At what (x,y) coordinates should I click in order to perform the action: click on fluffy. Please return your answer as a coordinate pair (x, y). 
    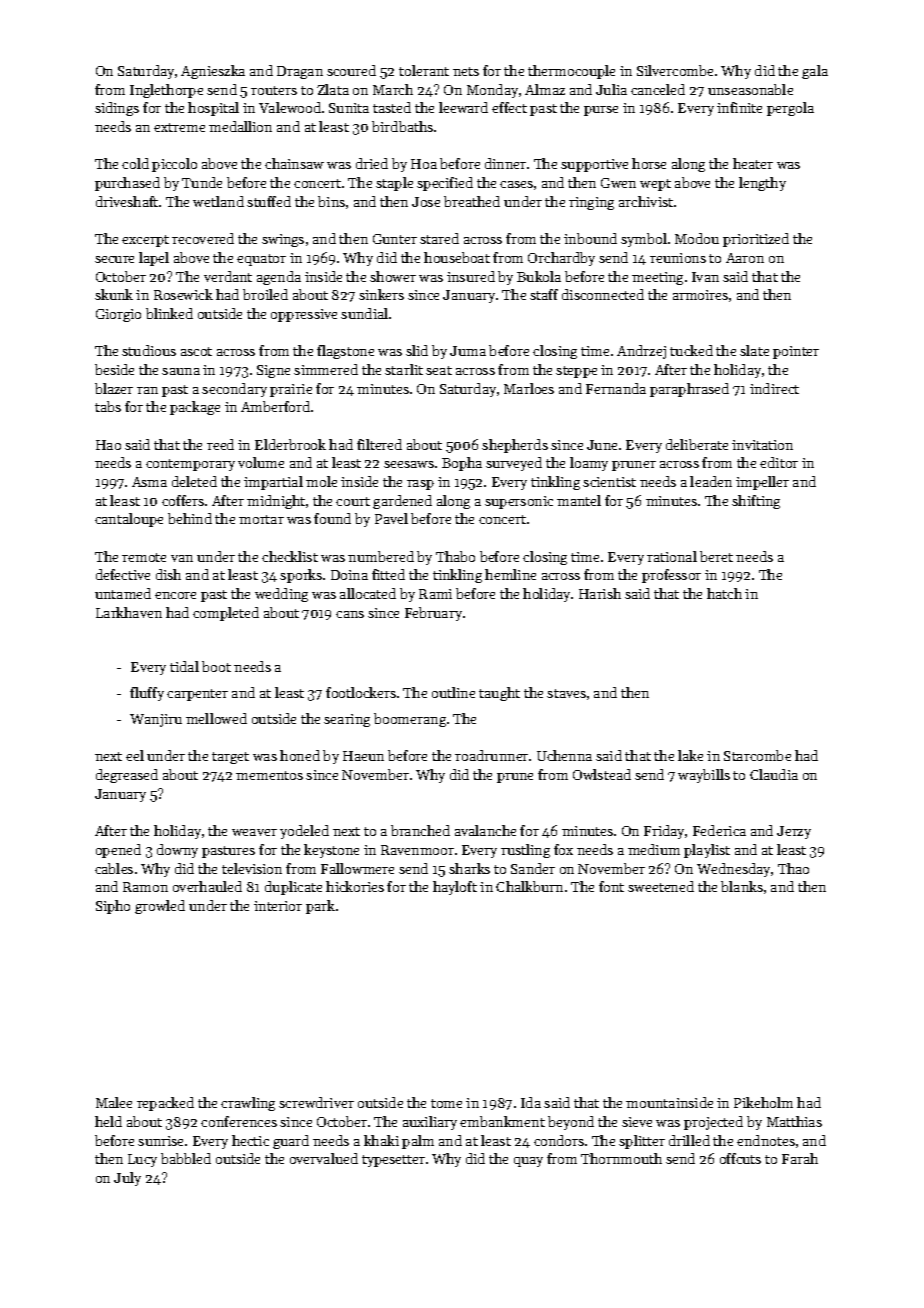
    Looking at the image, I should click on (147, 694).
